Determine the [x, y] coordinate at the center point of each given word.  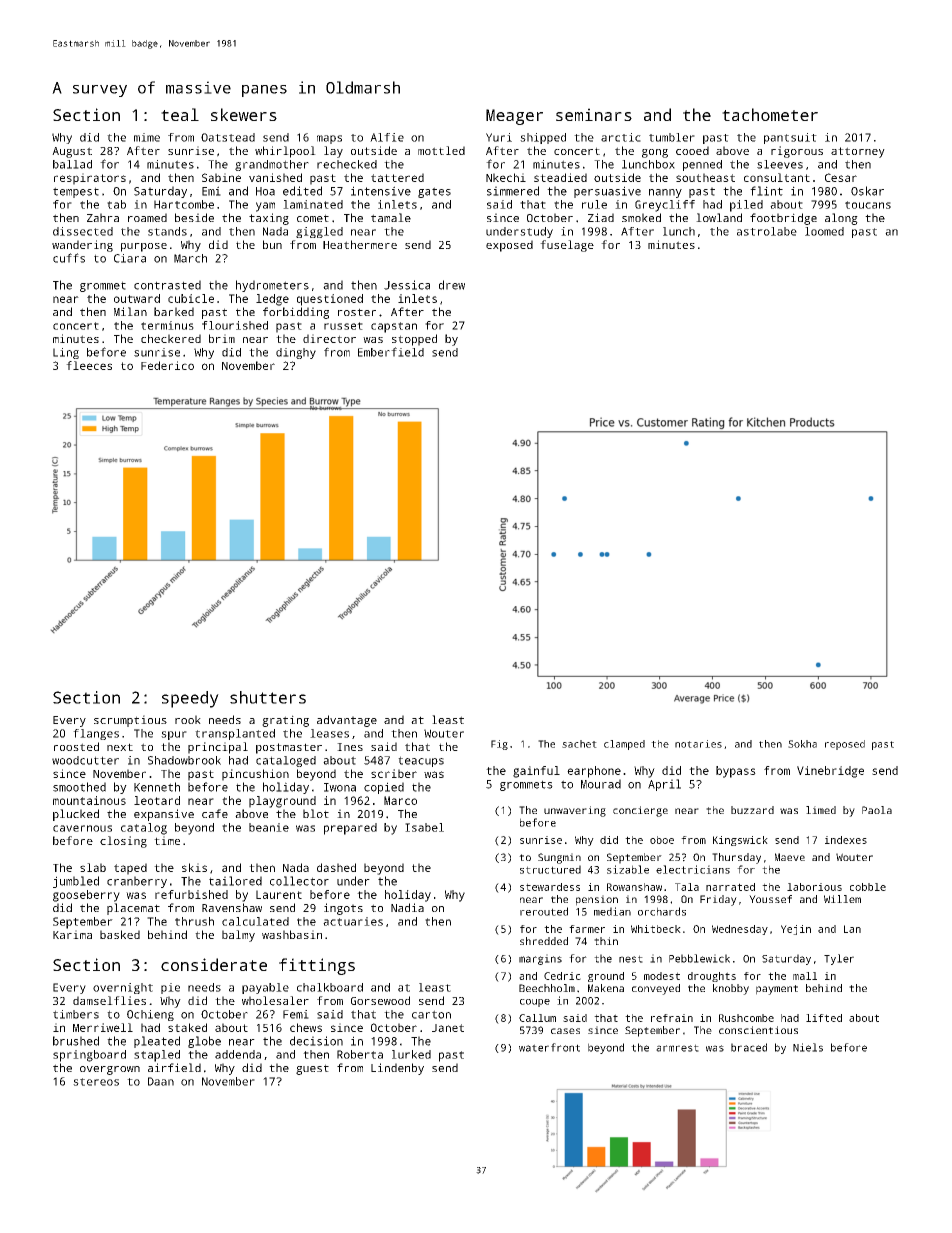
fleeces [89, 365]
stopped [414, 340]
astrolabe [767, 231]
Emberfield [391, 352]
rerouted [544, 911]
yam [265, 207]
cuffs [69, 258]
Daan [161, 1081]
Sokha [802, 744]
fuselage [567, 246]
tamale [391, 217]
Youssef [770, 899]
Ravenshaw [232, 907]
